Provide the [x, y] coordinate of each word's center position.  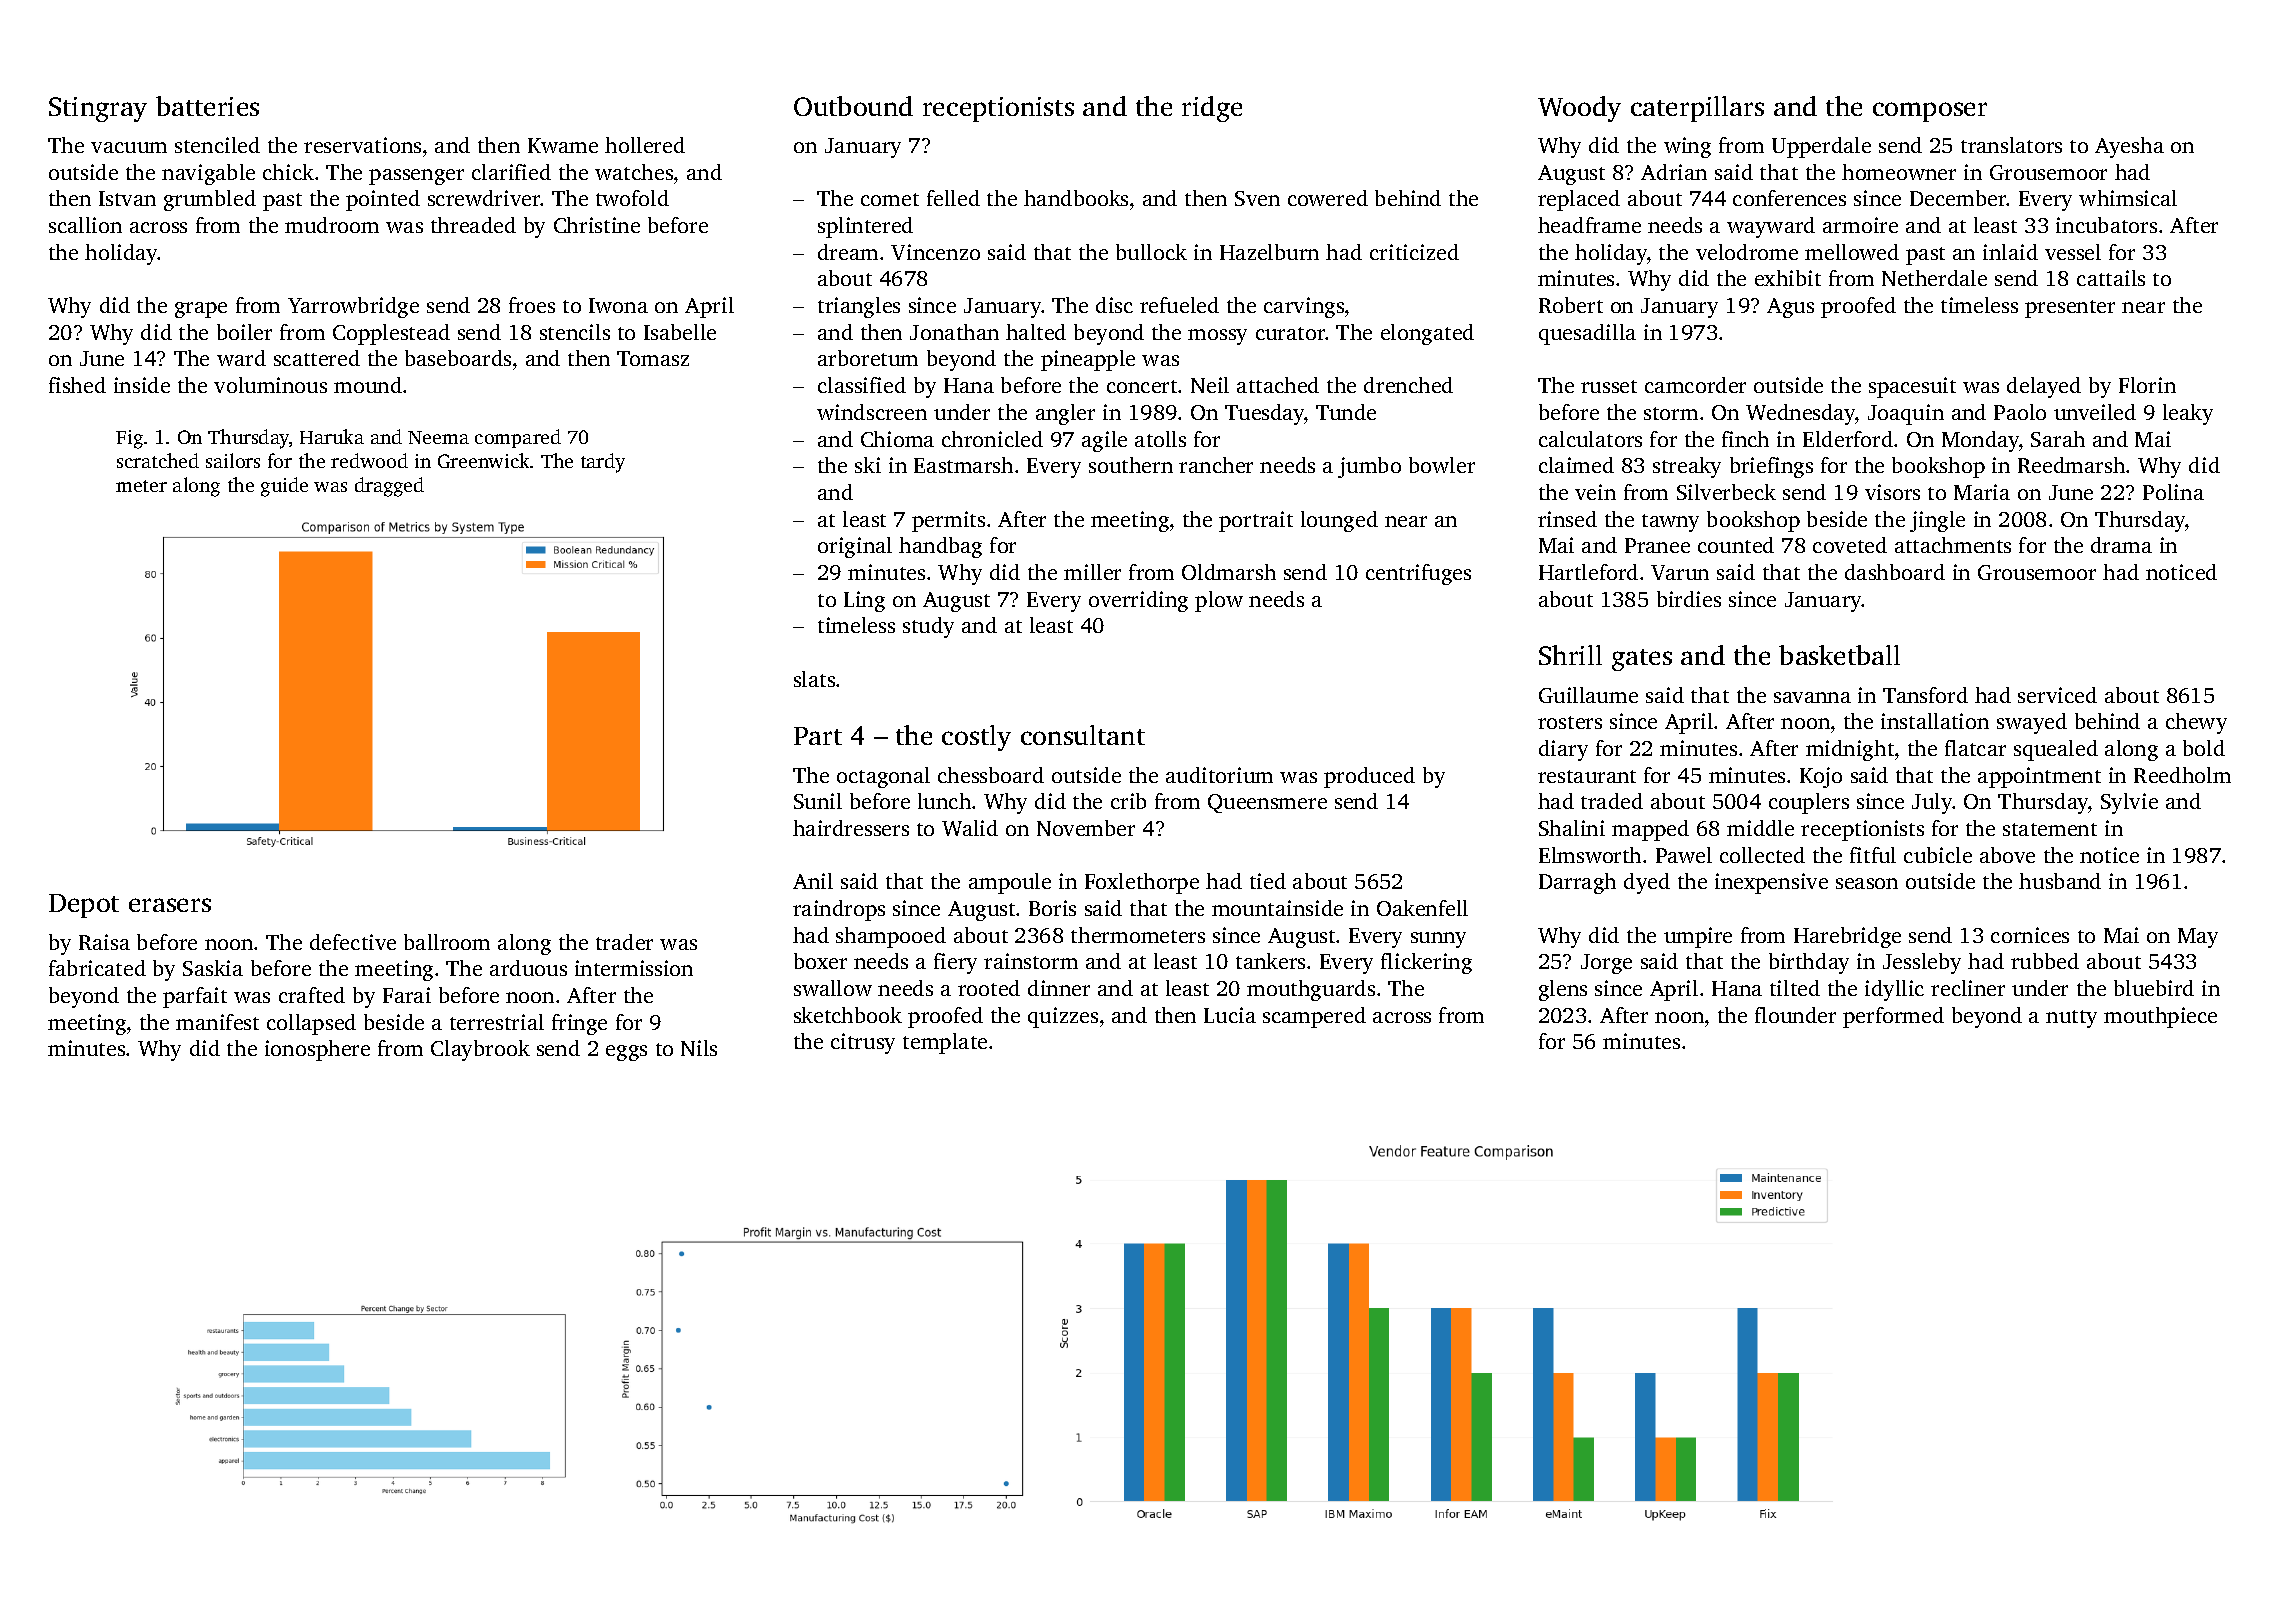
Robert [1571, 305]
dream [848, 252]
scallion [85, 225]
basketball [1839, 655]
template [945, 1043]
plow [1219, 601]
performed [1893, 1017]
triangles [859, 307]
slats [814, 679]
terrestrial [497, 1022]
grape [201, 310]
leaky [2188, 414]
